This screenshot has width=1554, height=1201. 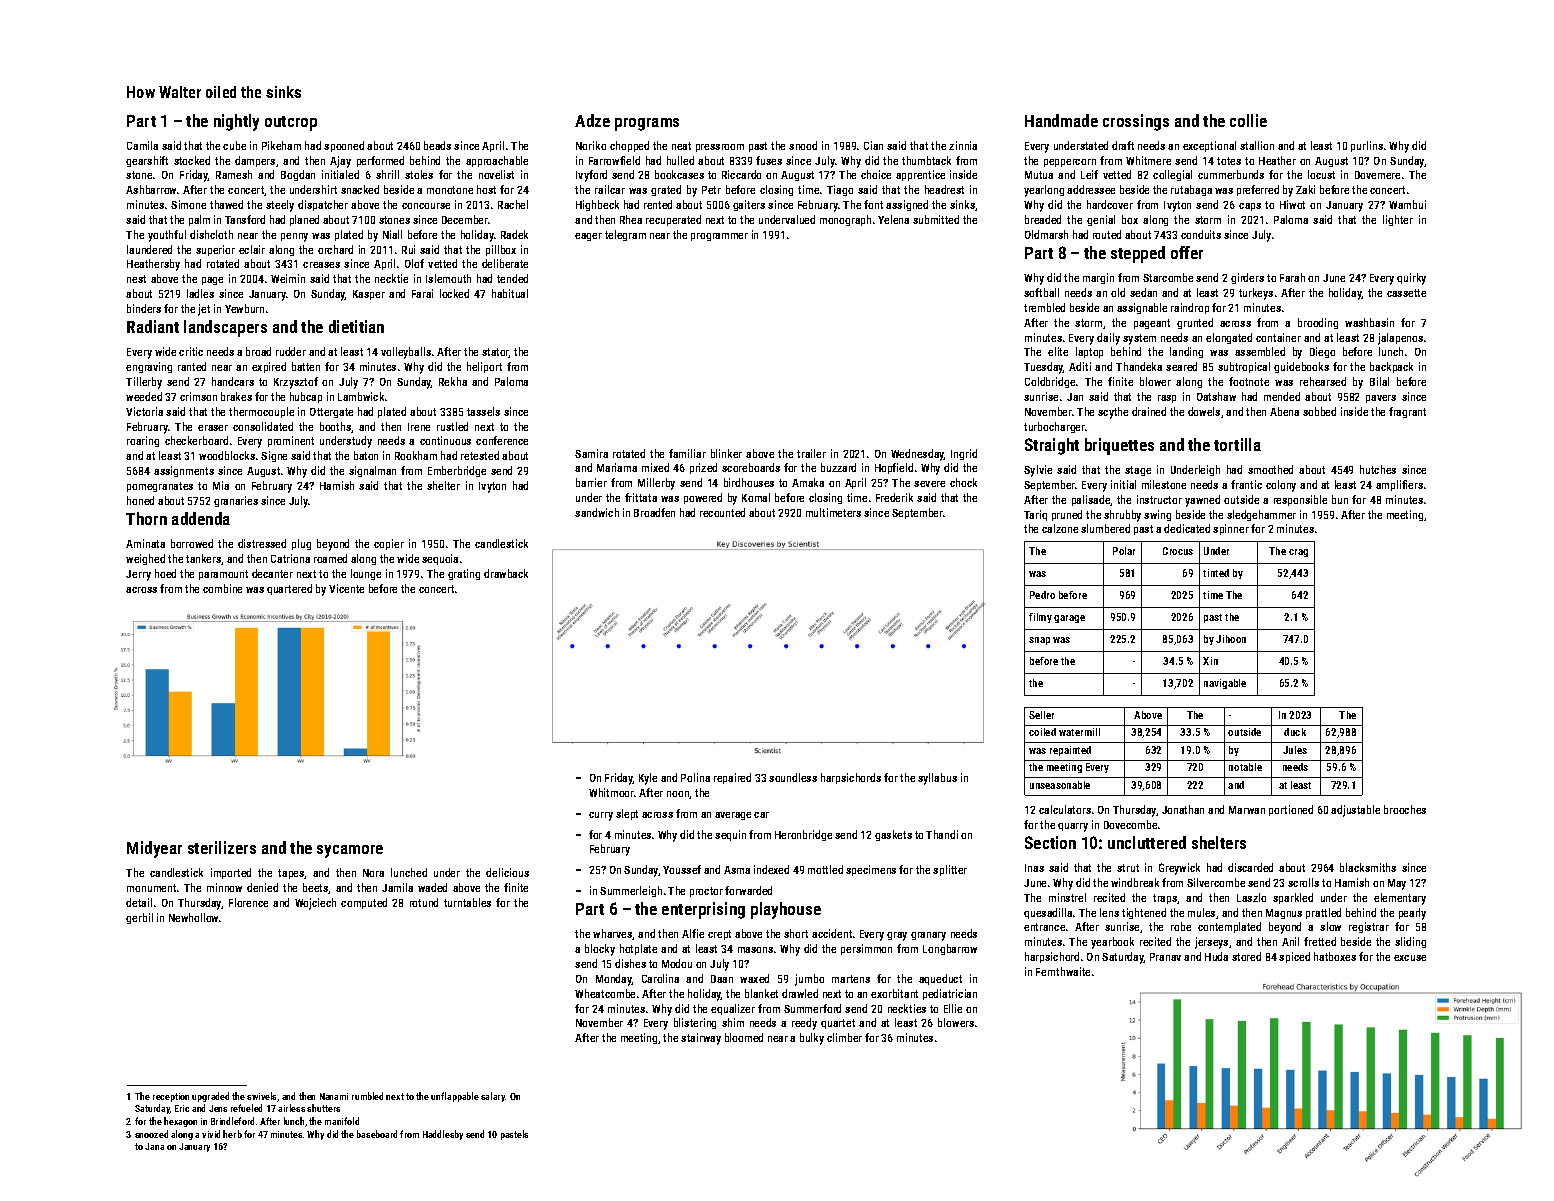 What do you see at coordinates (372, 471) in the screenshot?
I see `signalman` at bounding box center [372, 471].
